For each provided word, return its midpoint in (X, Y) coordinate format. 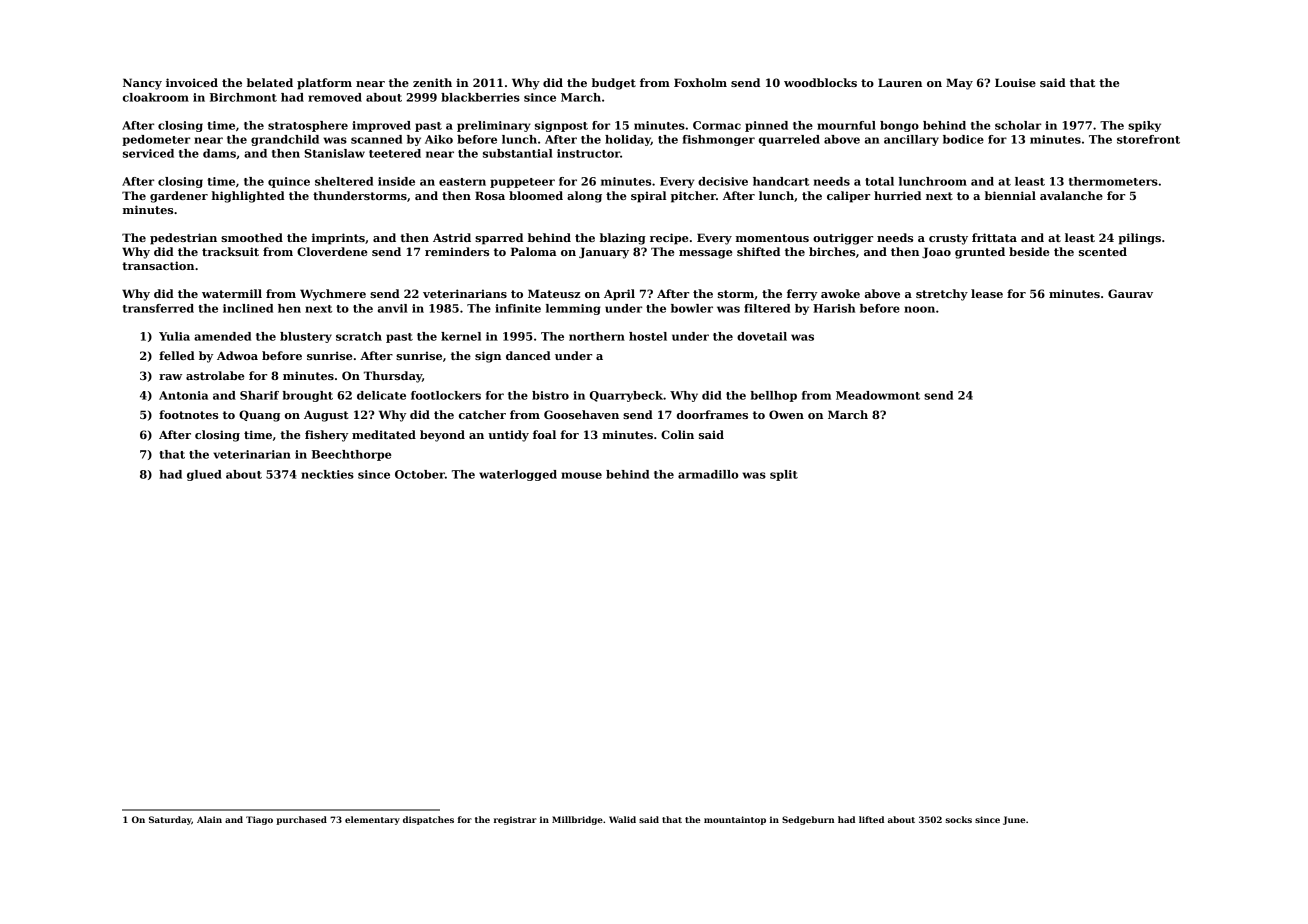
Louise (1015, 82)
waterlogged (518, 475)
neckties (327, 474)
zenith (432, 82)
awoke (840, 293)
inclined (248, 308)
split (784, 475)
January (604, 253)
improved (381, 126)
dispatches (428, 820)
